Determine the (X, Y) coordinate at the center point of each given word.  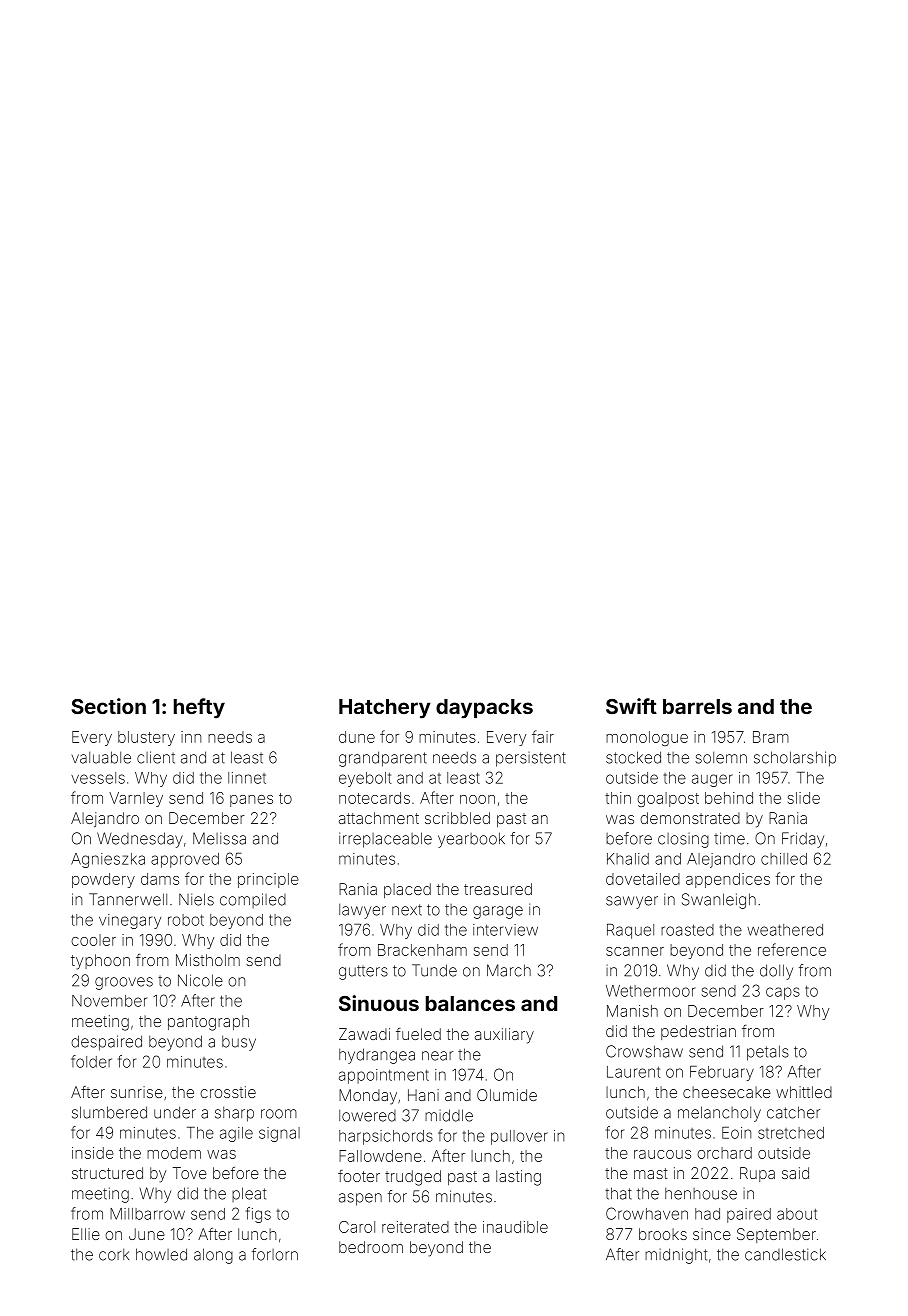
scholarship (795, 759)
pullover (519, 1137)
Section (109, 706)
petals (768, 1053)
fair (543, 736)
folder (91, 1061)
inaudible (515, 1227)
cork (114, 1254)
